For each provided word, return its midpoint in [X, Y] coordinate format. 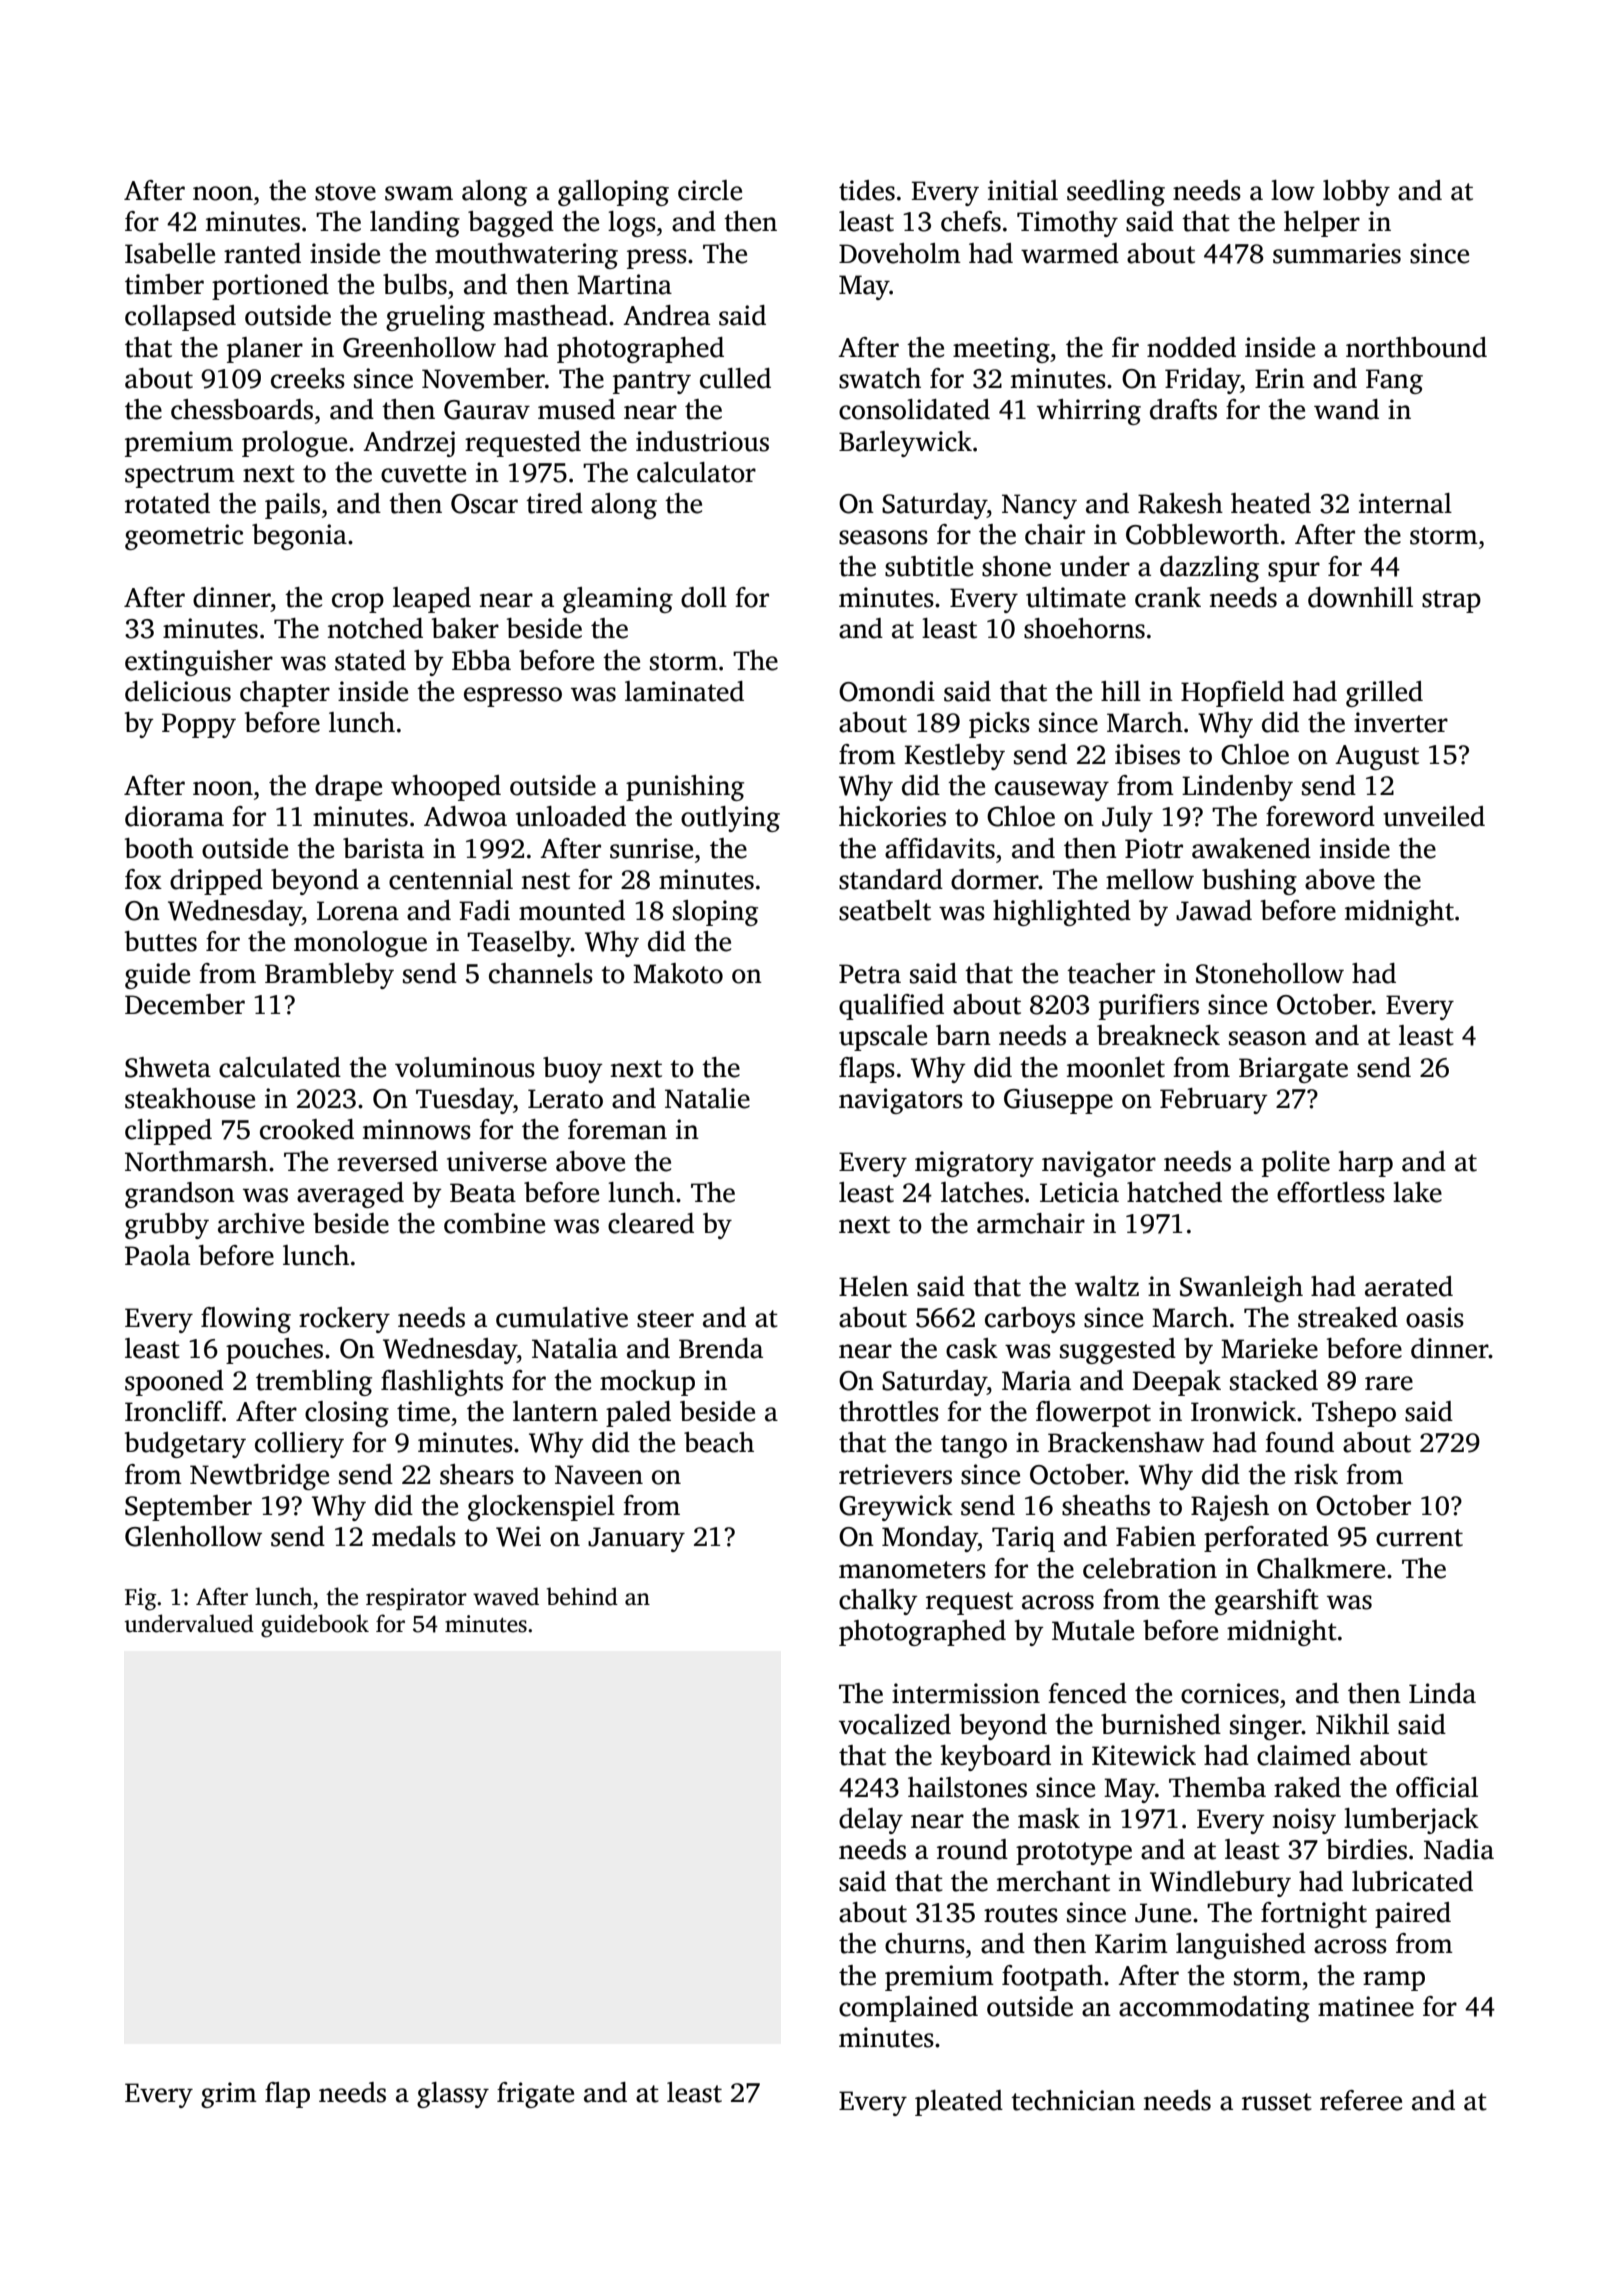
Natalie [707, 1098]
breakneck [1158, 1035]
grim [229, 2095]
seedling [1116, 193]
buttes [161, 941]
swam [419, 193]
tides [867, 190]
